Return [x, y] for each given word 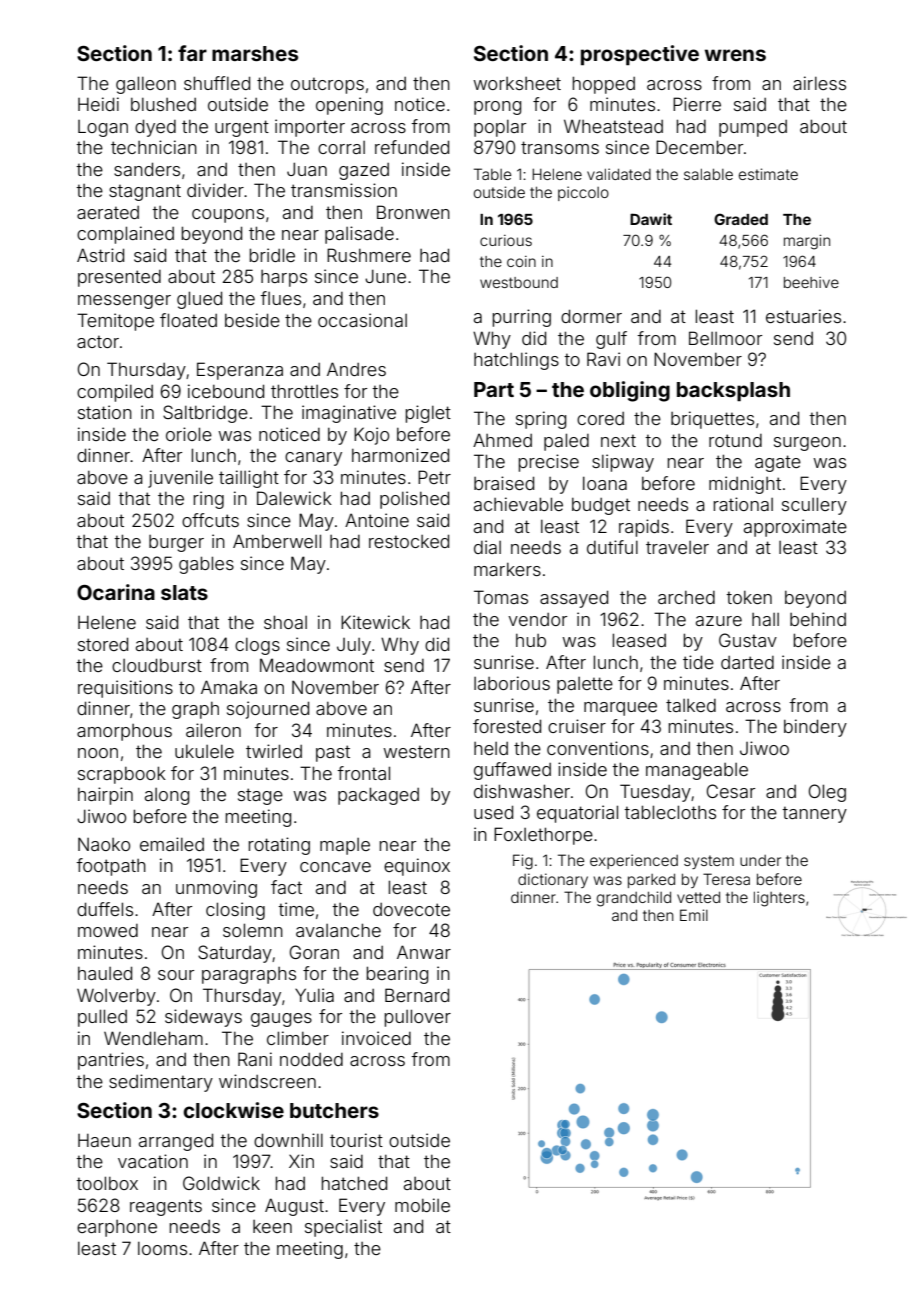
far [192, 53]
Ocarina [116, 592]
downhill [288, 1140]
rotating [279, 846]
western [416, 751]
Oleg [827, 793]
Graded [741, 219]
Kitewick [375, 622]
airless [819, 83]
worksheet [517, 83]
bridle [272, 255]
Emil [694, 915]
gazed [364, 171]
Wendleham [153, 1038]
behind [818, 619]
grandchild [634, 899]
